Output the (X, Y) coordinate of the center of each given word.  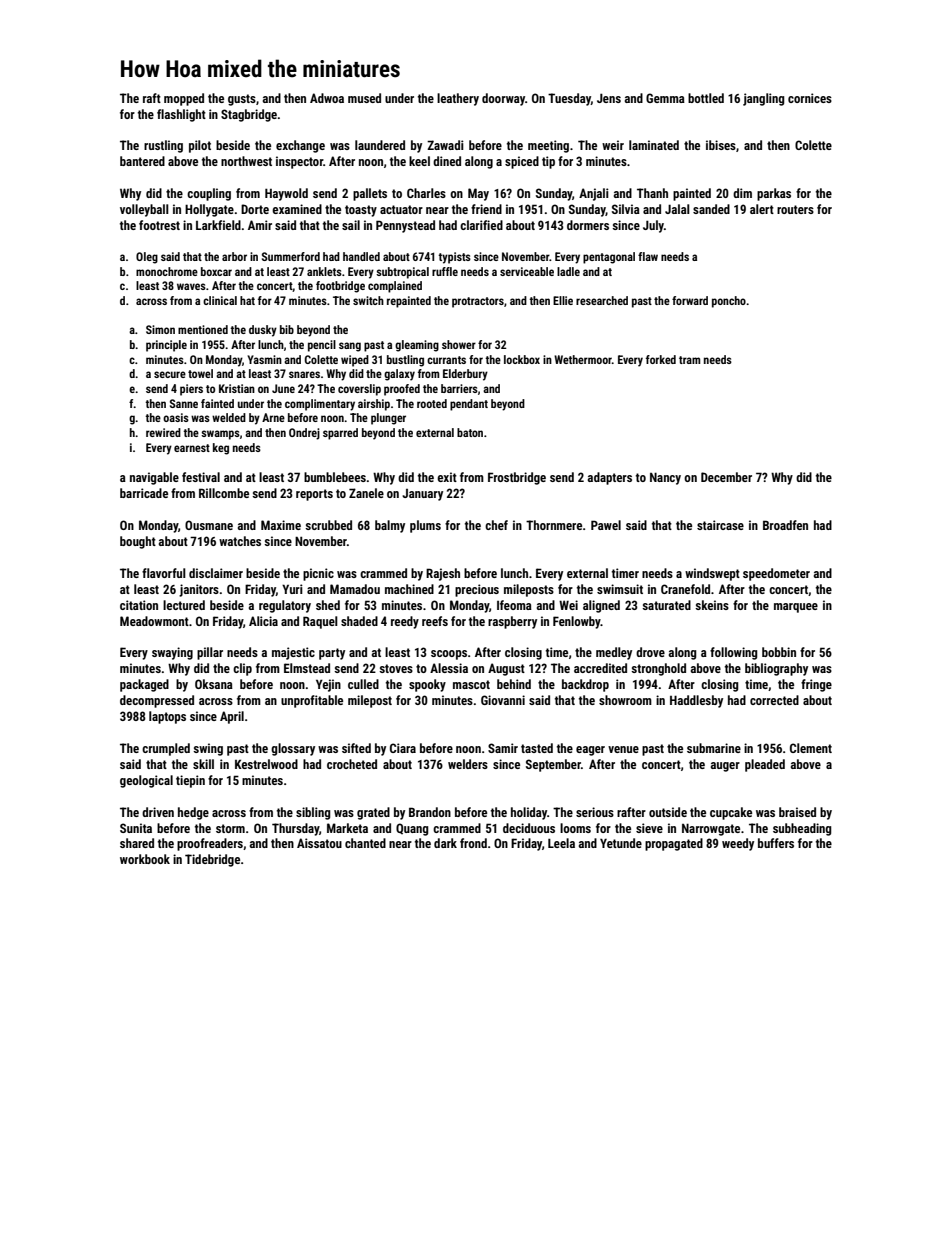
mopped (184, 99)
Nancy (665, 478)
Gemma (665, 98)
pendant (469, 405)
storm (230, 828)
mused (364, 98)
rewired (163, 432)
